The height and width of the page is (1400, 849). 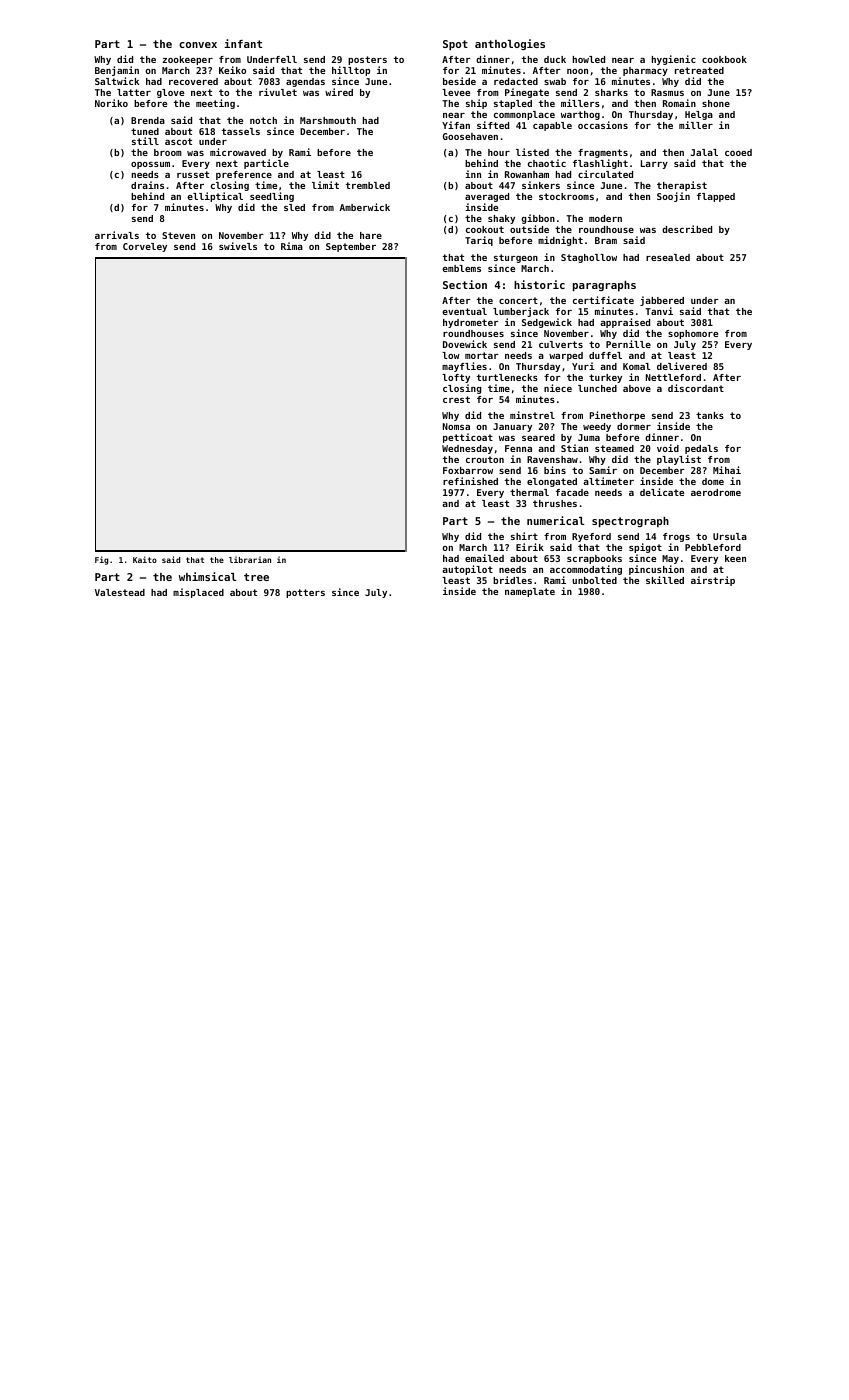 I want to click on lofty, so click(x=456, y=378).
